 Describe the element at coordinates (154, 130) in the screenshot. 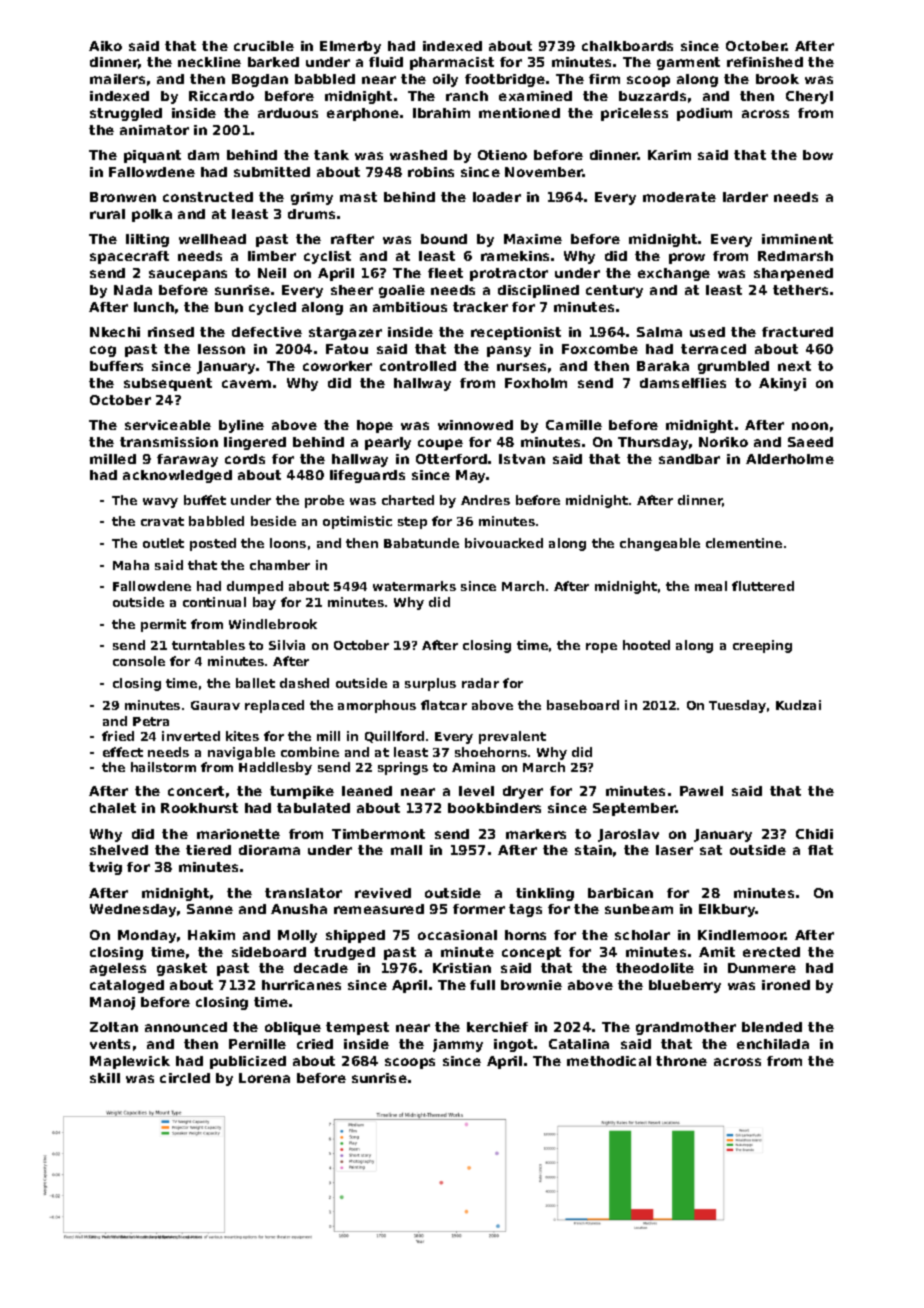

I see `animator` at that location.
